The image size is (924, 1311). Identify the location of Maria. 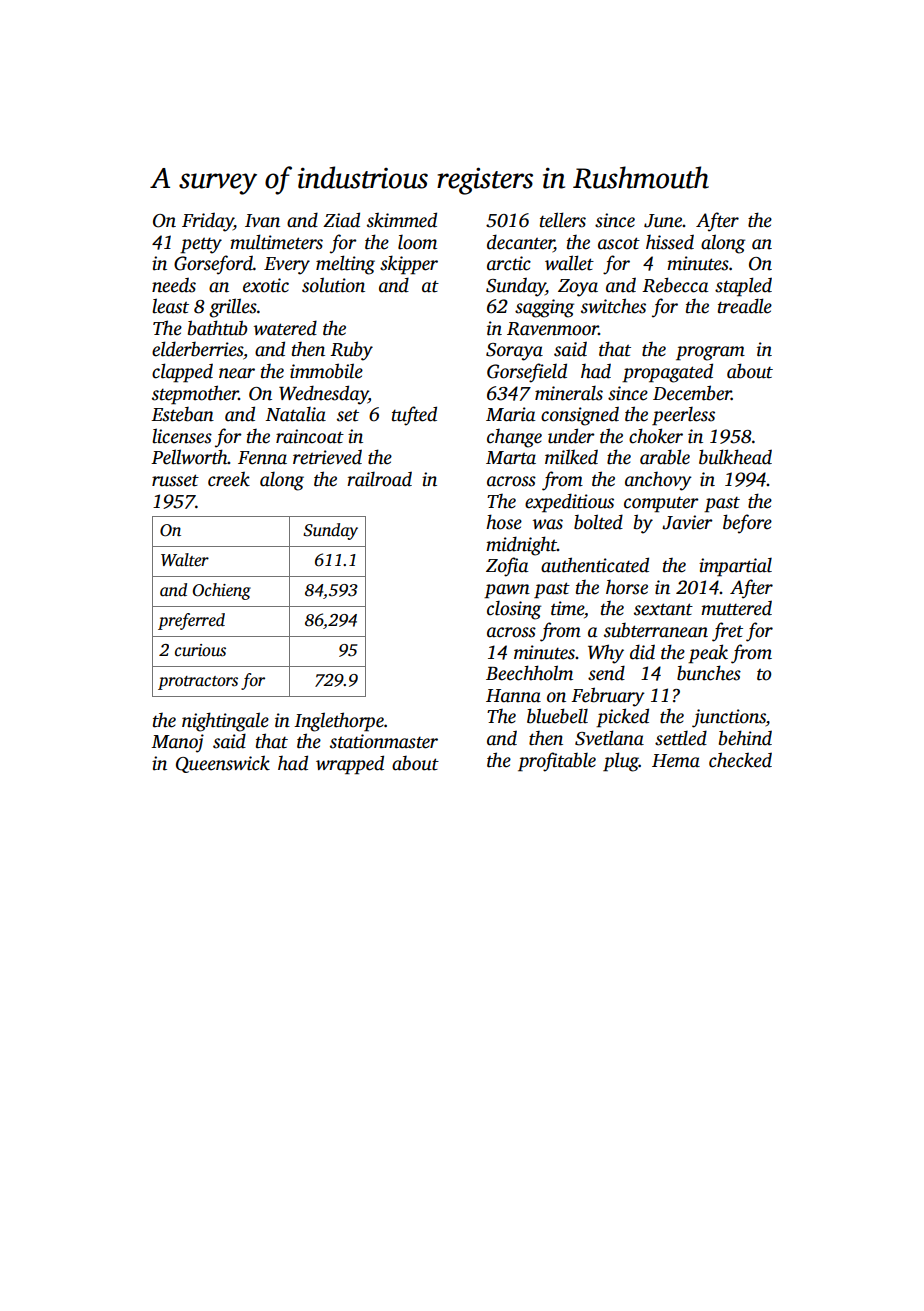
(510, 414).
